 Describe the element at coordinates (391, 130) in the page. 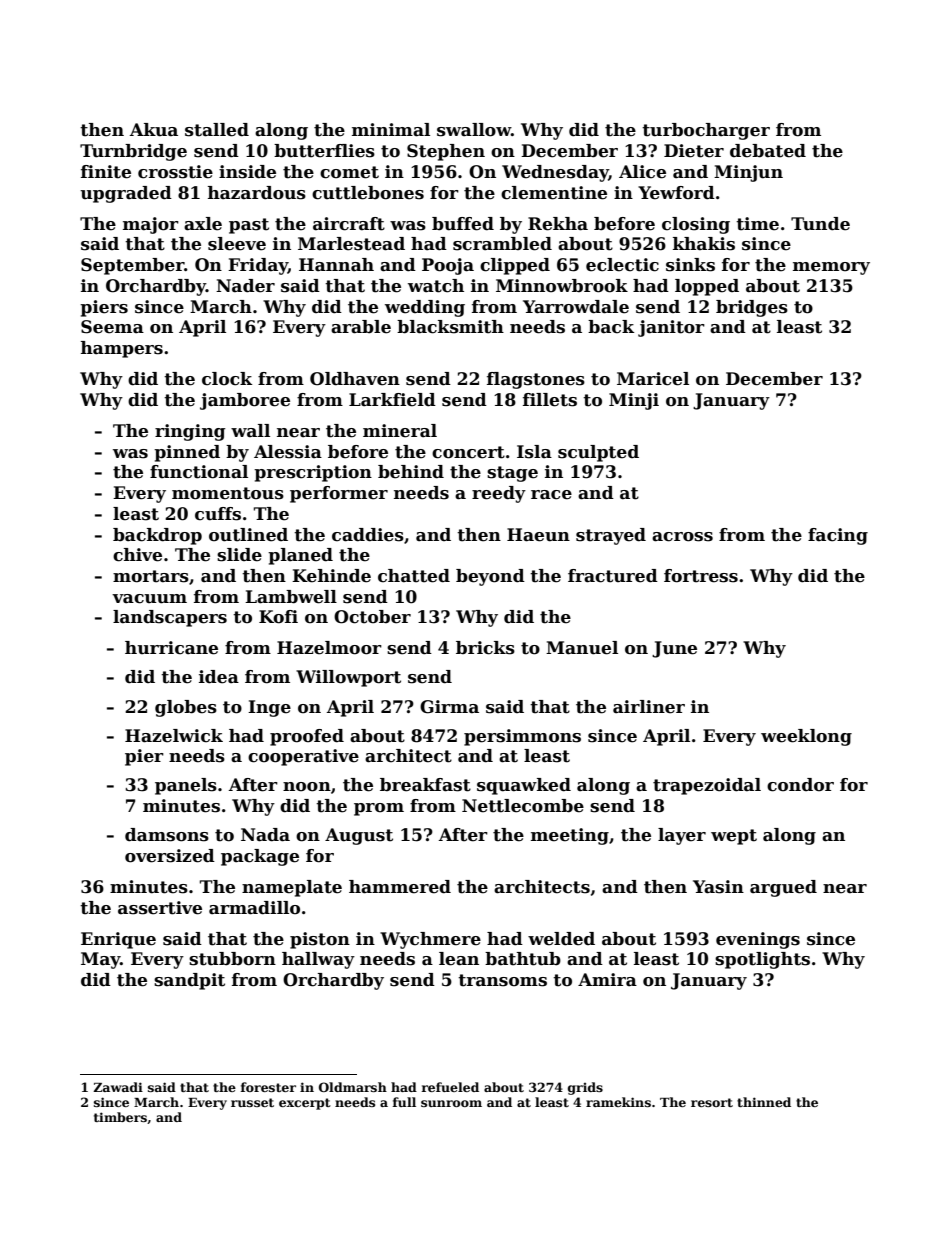

I see `minimal` at that location.
